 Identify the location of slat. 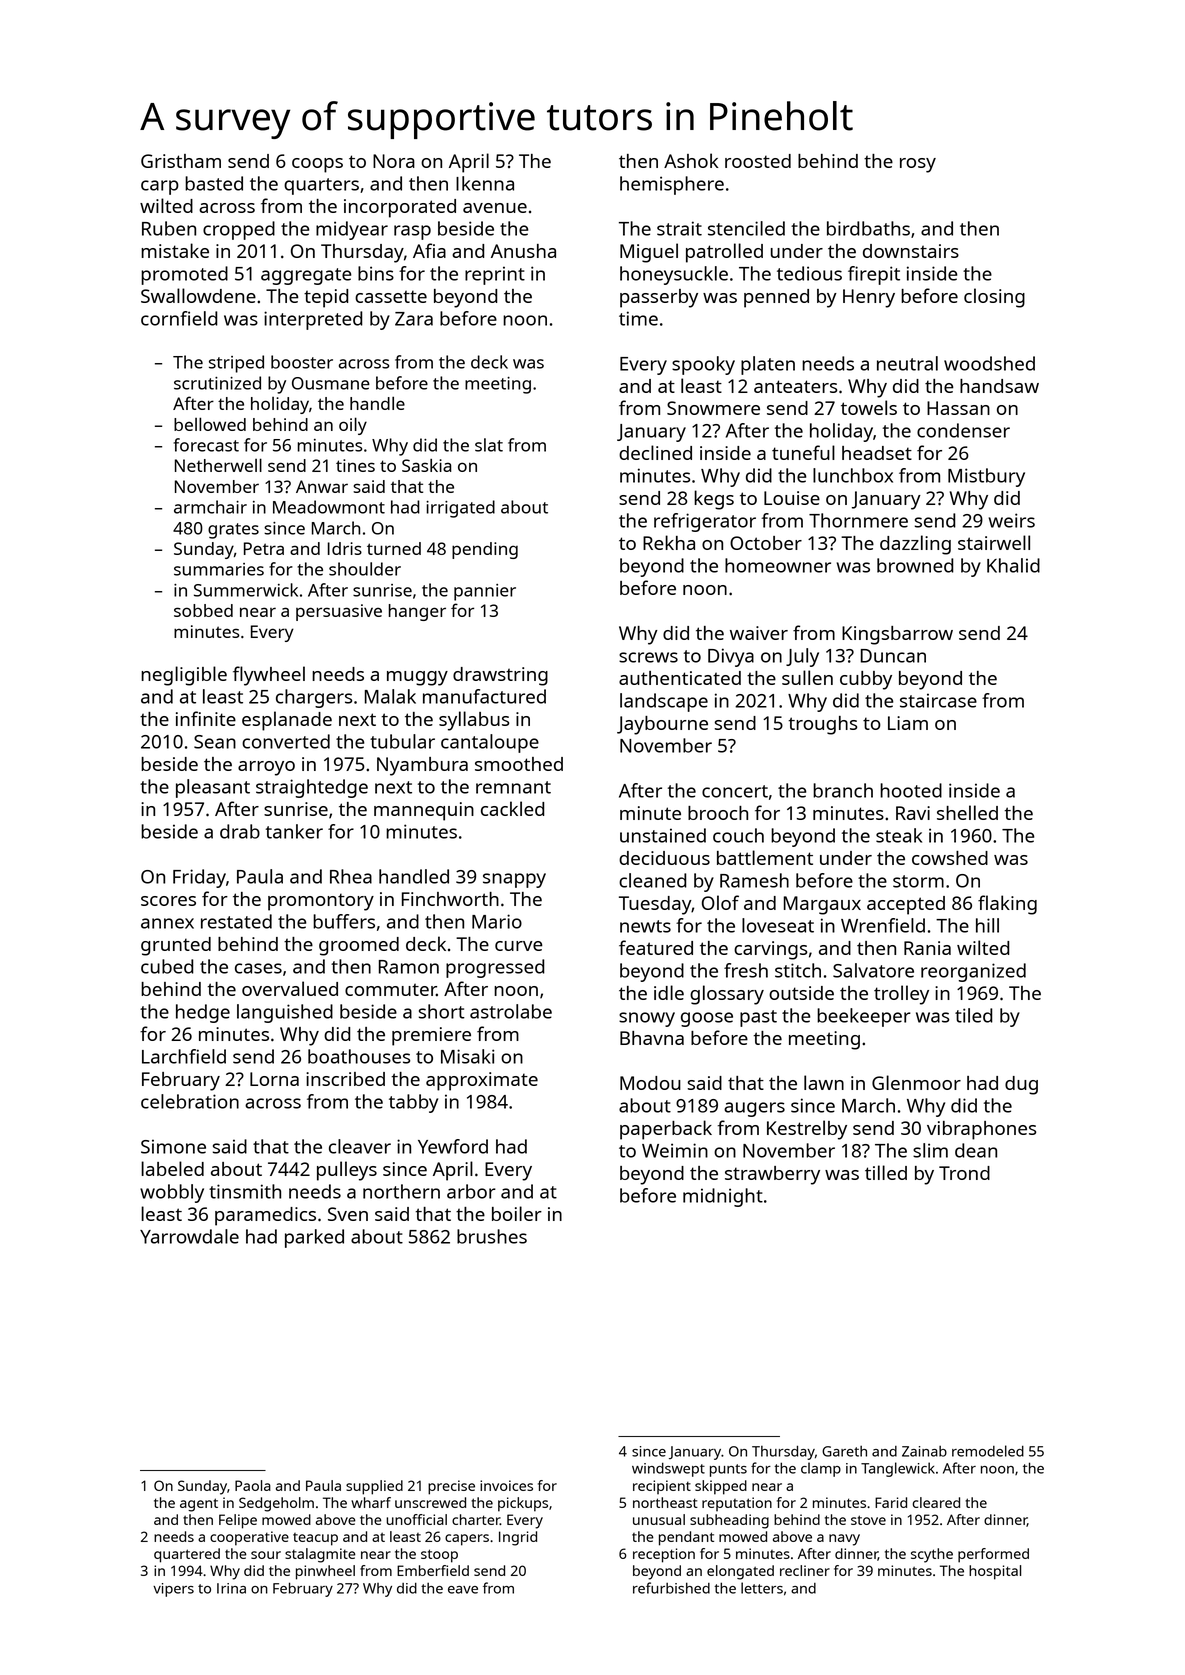
(489, 445).
